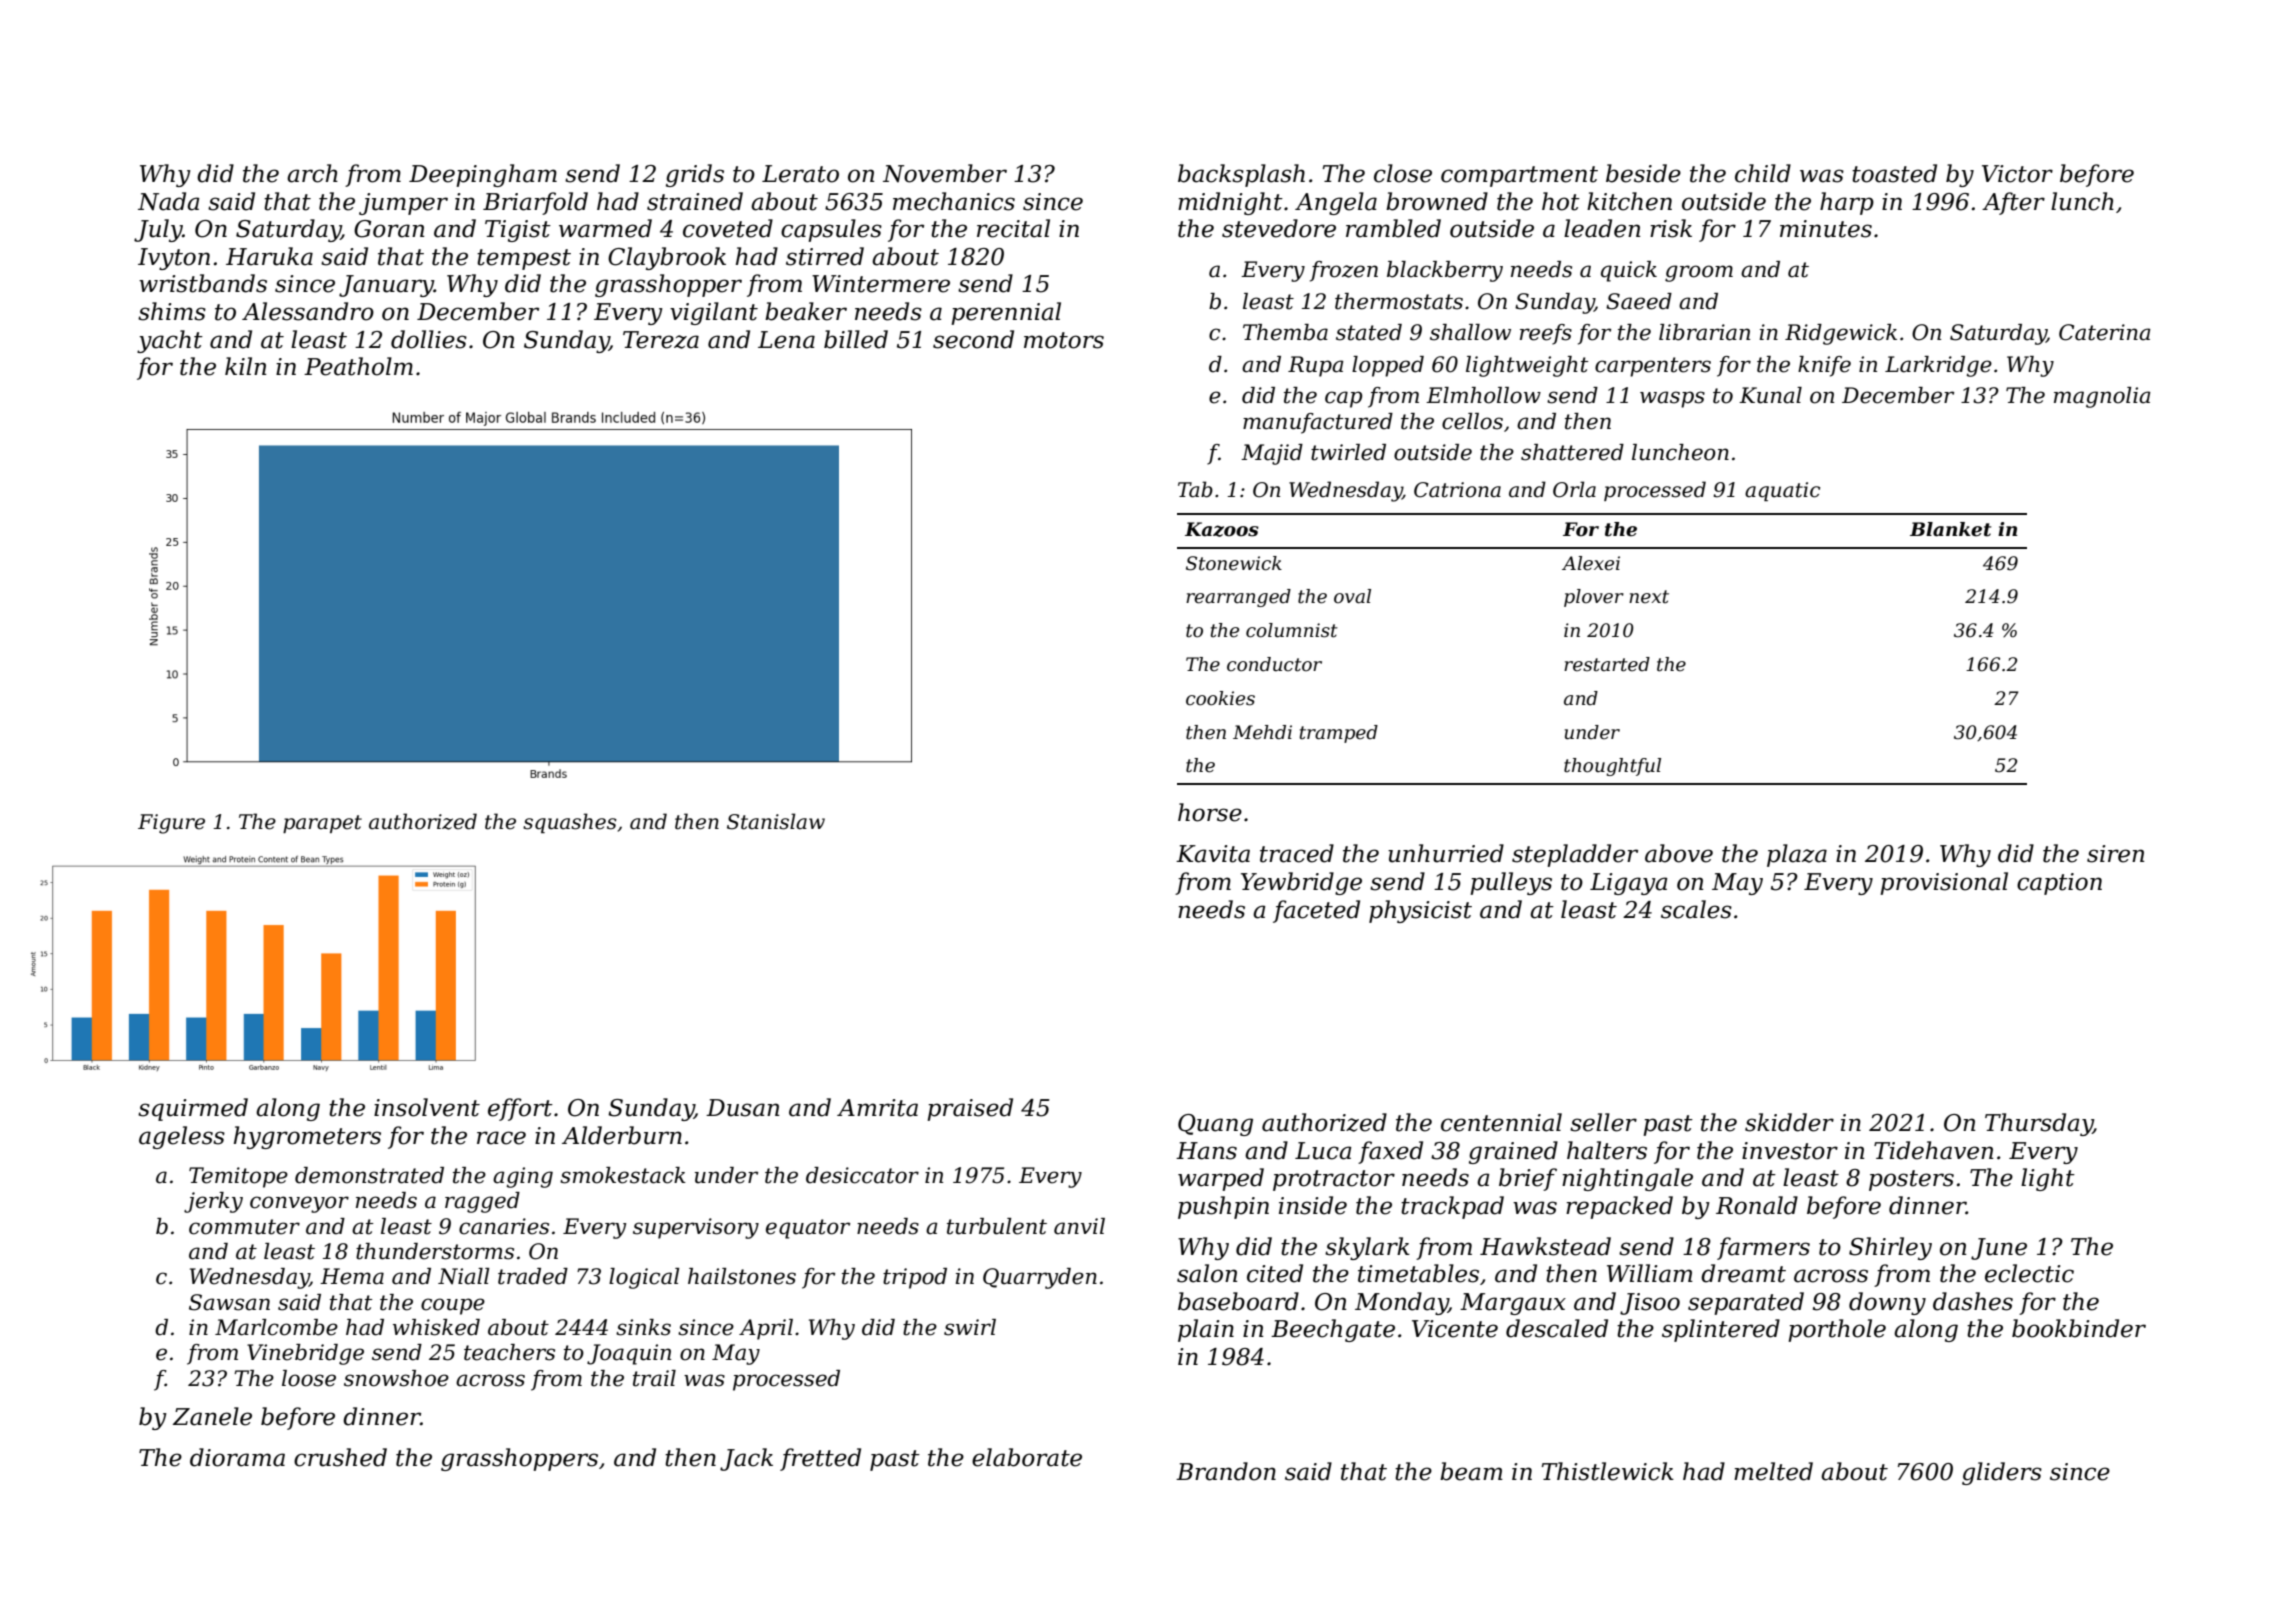 The image size is (2292, 1620). Describe the element at coordinates (1763, 173) in the screenshot. I see `child` at that location.
